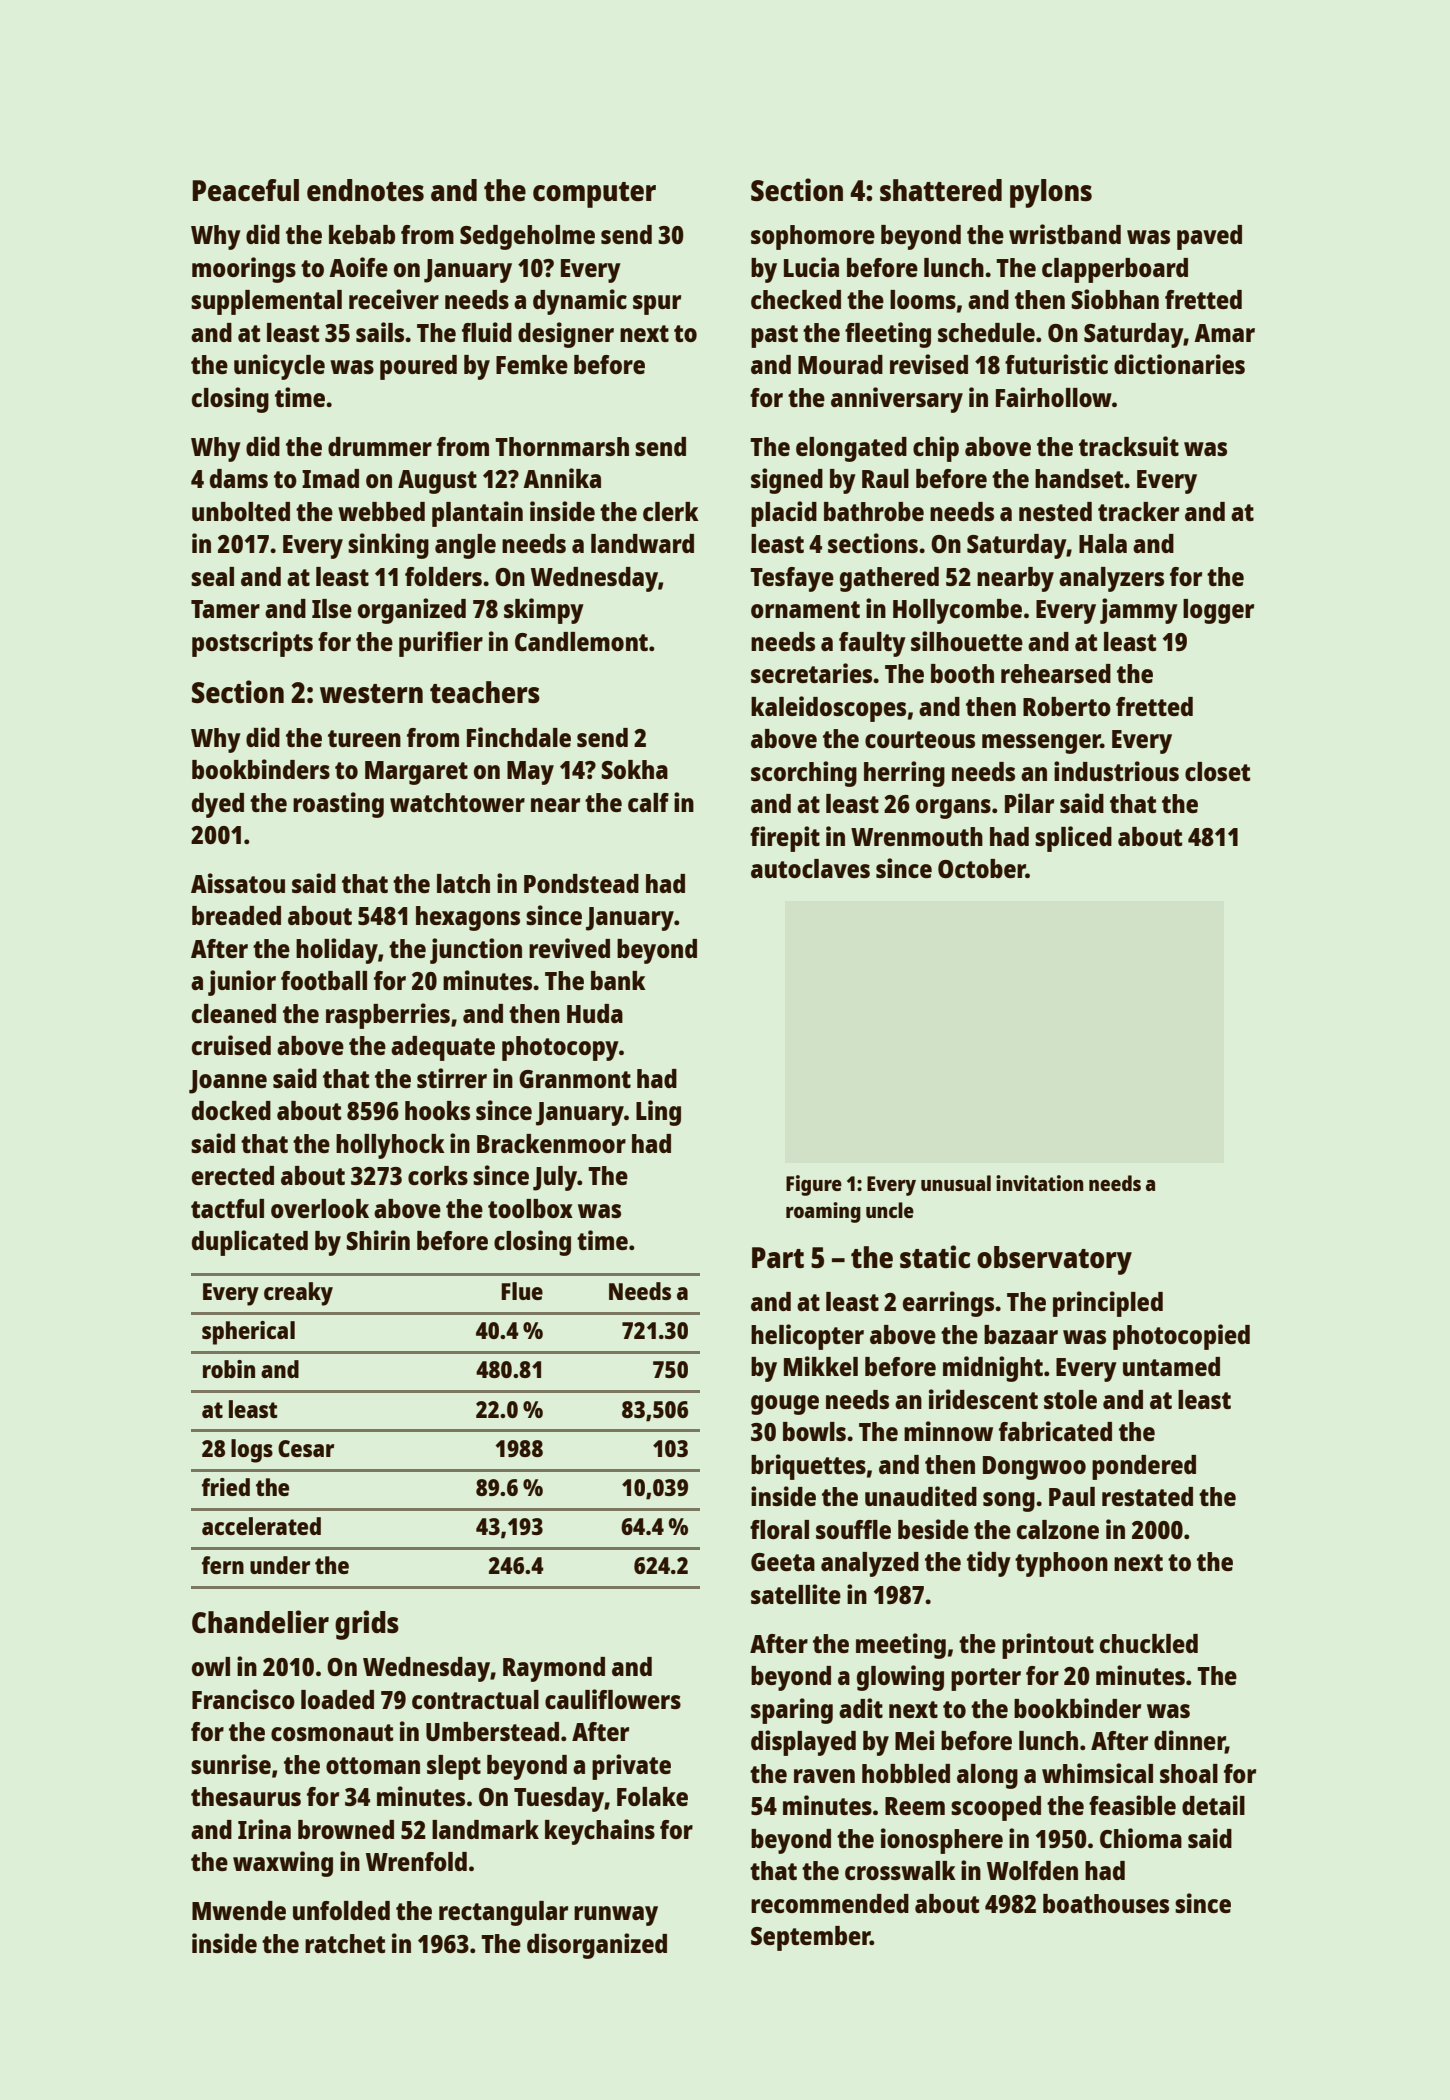 Image resolution: width=1450 pixels, height=2100 pixels. Describe the element at coordinates (890, 1210) in the document. I see `uncle` at that location.
